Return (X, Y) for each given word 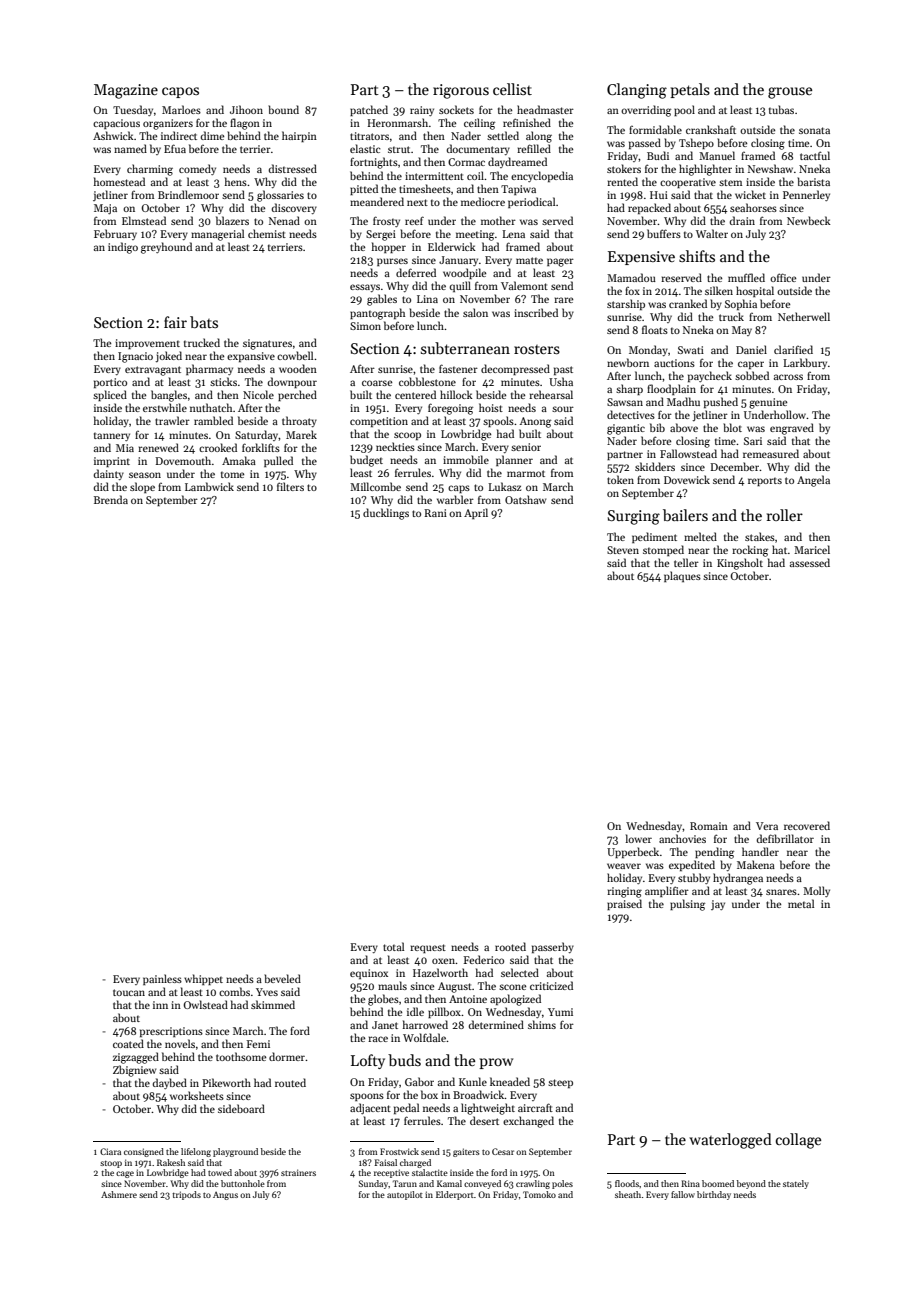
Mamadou (631, 277)
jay (718, 905)
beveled (282, 978)
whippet (203, 979)
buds (404, 1060)
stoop (111, 1164)
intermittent (434, 176)
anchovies (682, 838)
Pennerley (806, 195)
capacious (116, 124)
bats (204, 322)
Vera (767, 826)
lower (639, 838)
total (393, 946)
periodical (531, 202)
